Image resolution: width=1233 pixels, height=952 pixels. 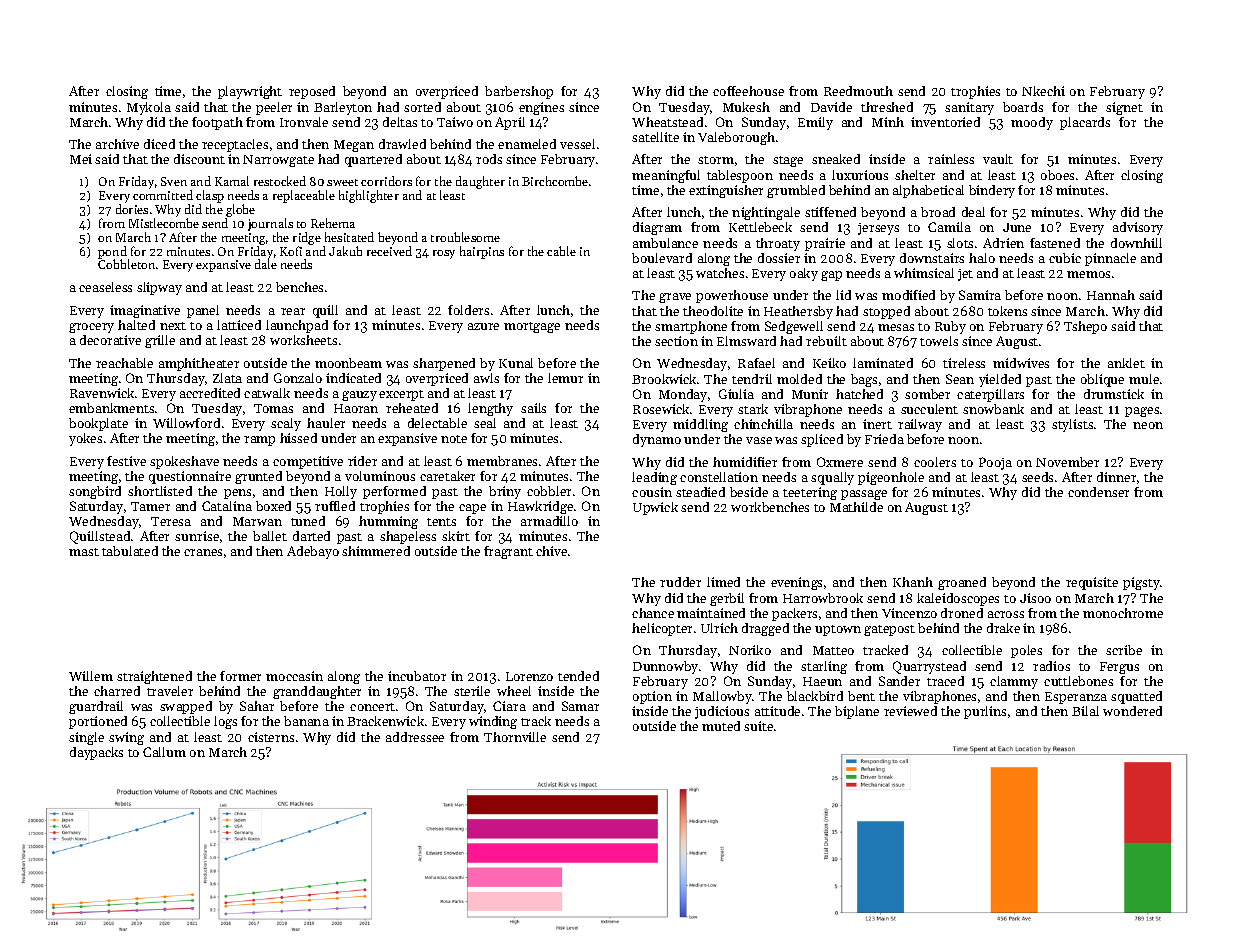 I want to click on lemur, so click(x=565, y=378).
